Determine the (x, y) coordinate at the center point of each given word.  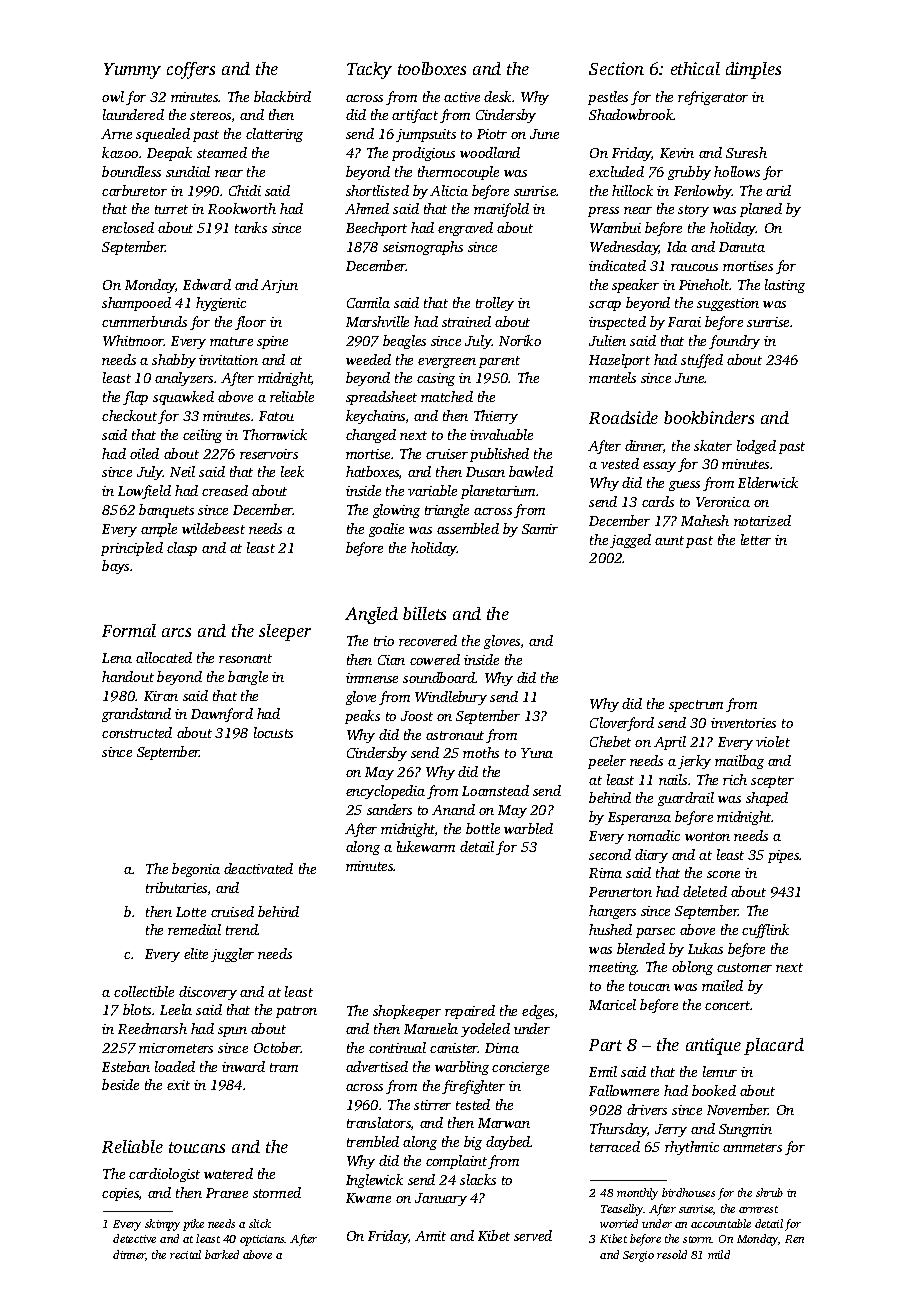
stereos (210, 115)
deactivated (258, 868)
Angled (371, 615)
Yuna (537, 753)
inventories (743, 723)
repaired (470, 1012)
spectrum (696, 706)
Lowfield (144, 492)
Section (616, 68)
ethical (695, 68)
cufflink (765, 931)
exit (178, 1085)
